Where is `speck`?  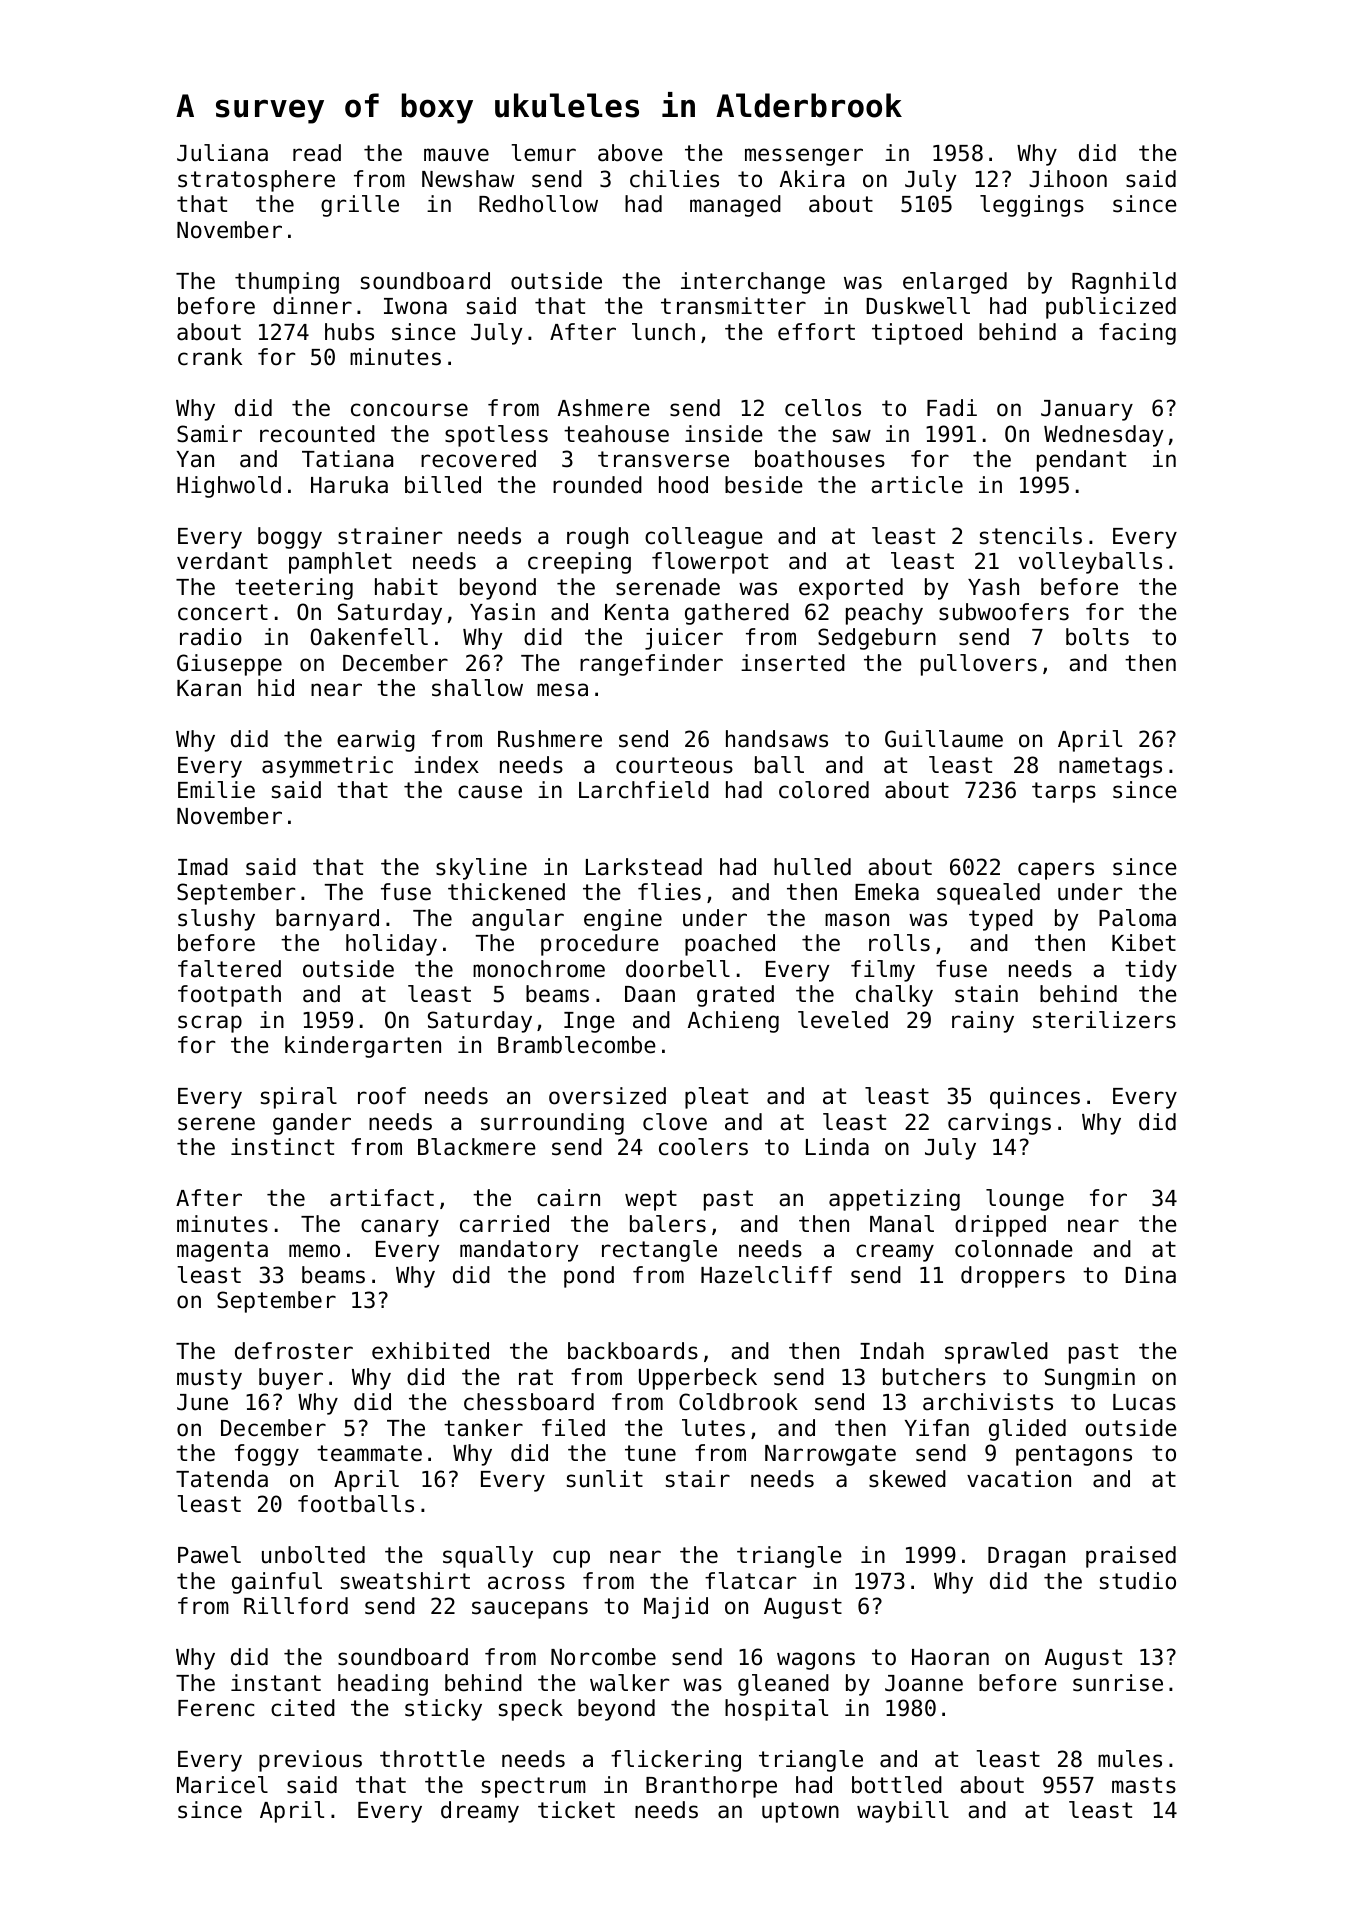 speck is located at coordinates (531, 1710).
